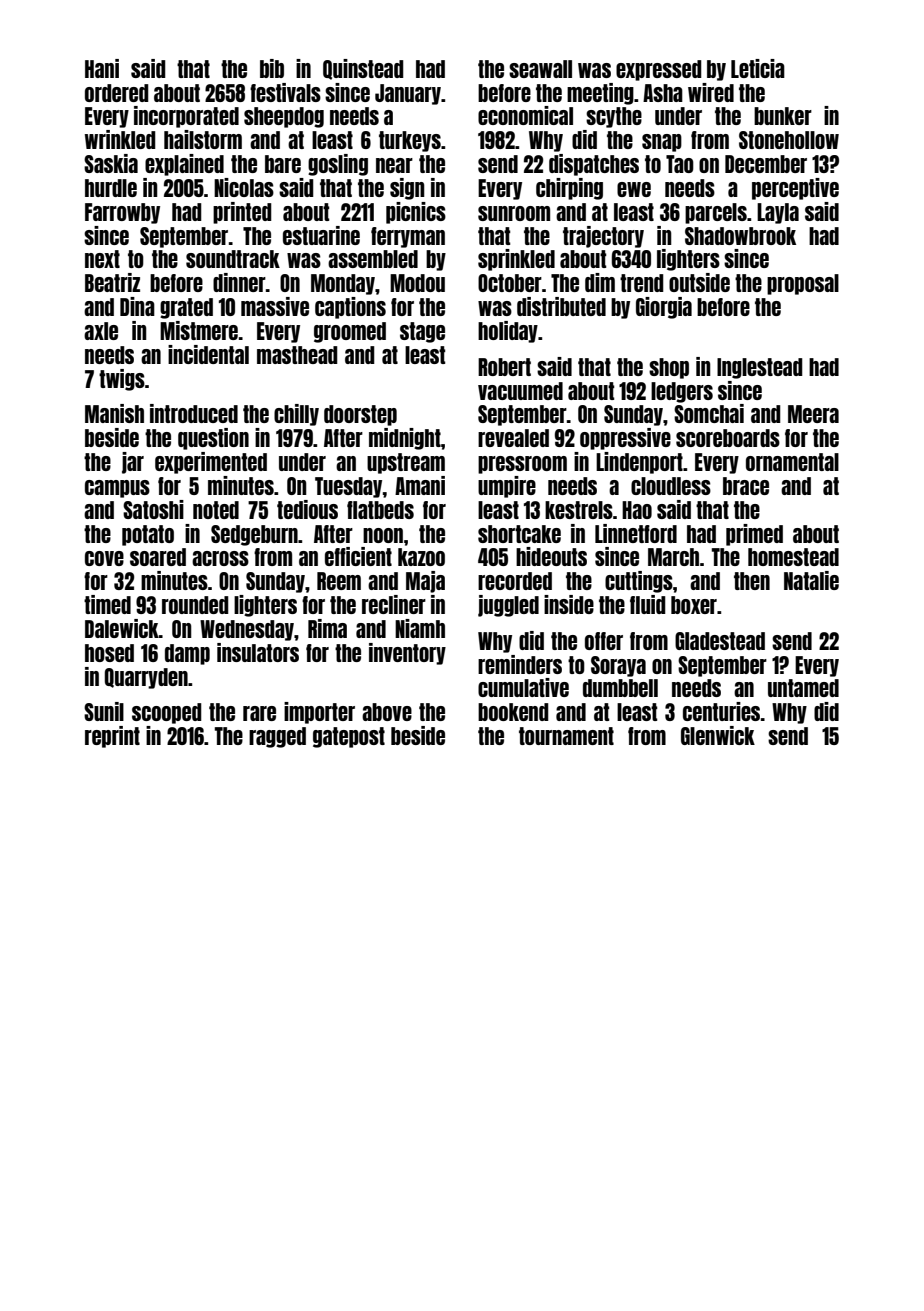 The width and height of the document is (924, 1311). Describe the element at coordinates (699, 282) in the document. I see `outside` at that location.
